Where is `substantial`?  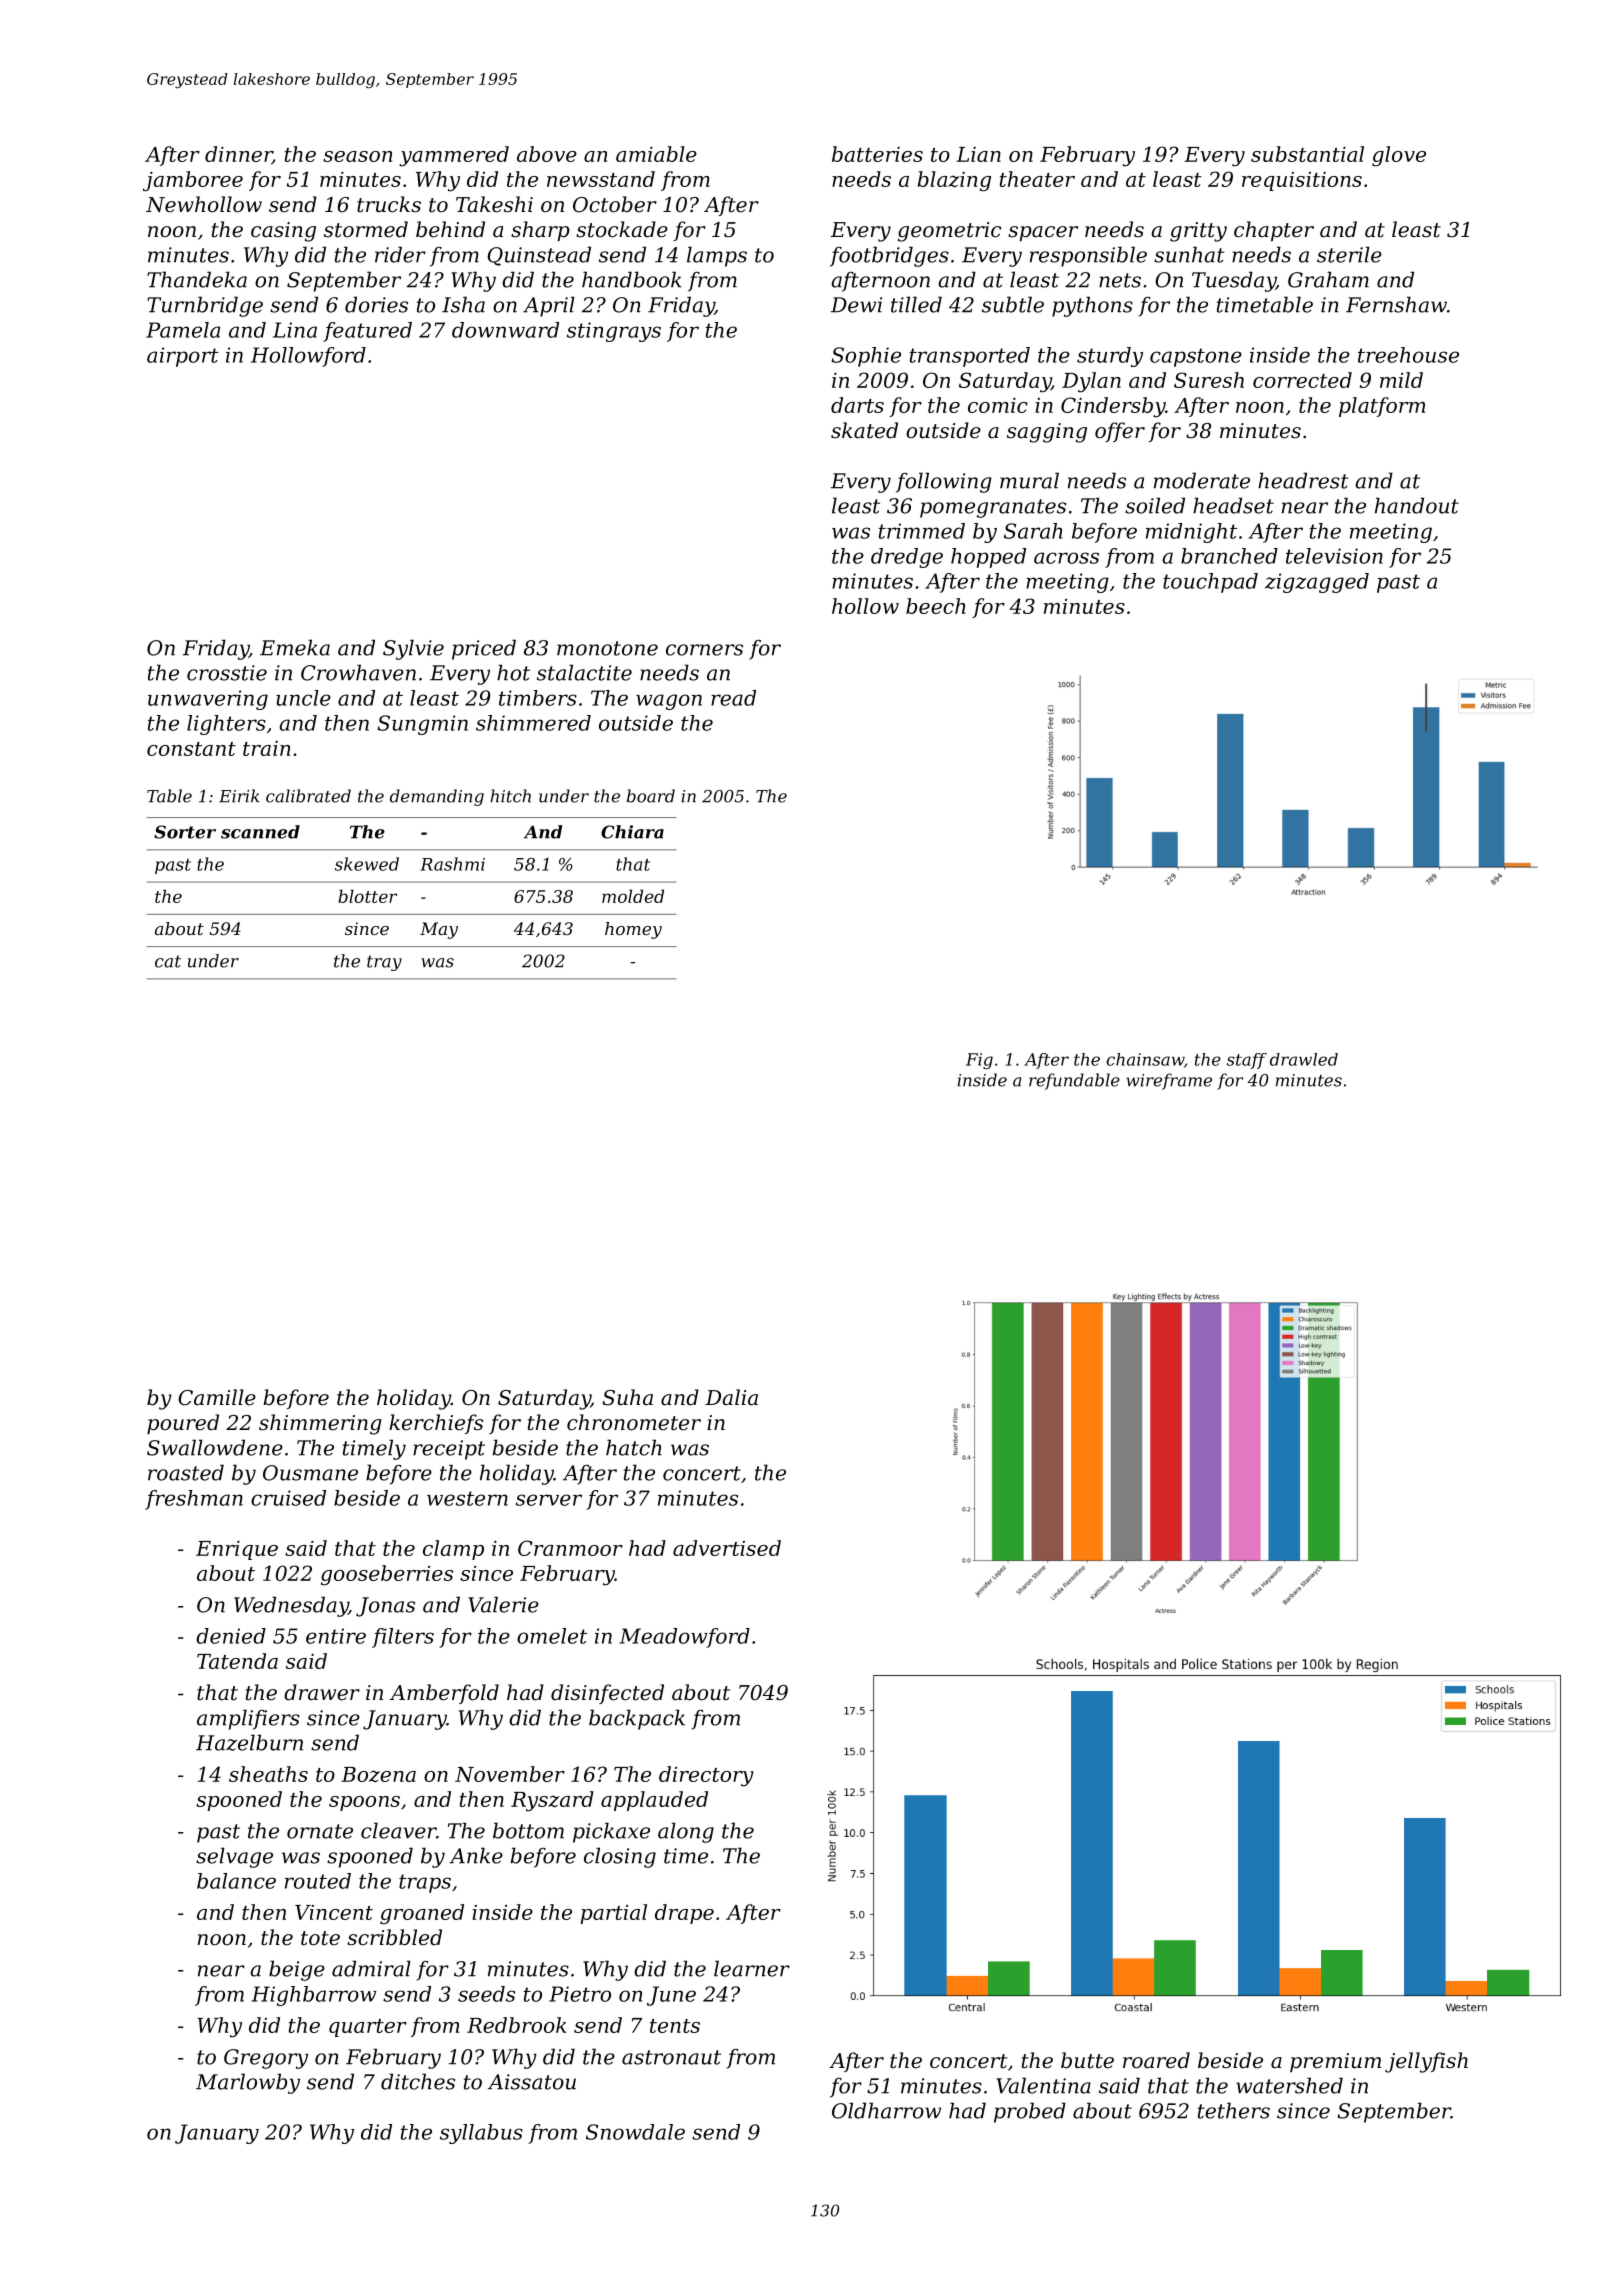
substantial is located at coordinates (1307, 154).
